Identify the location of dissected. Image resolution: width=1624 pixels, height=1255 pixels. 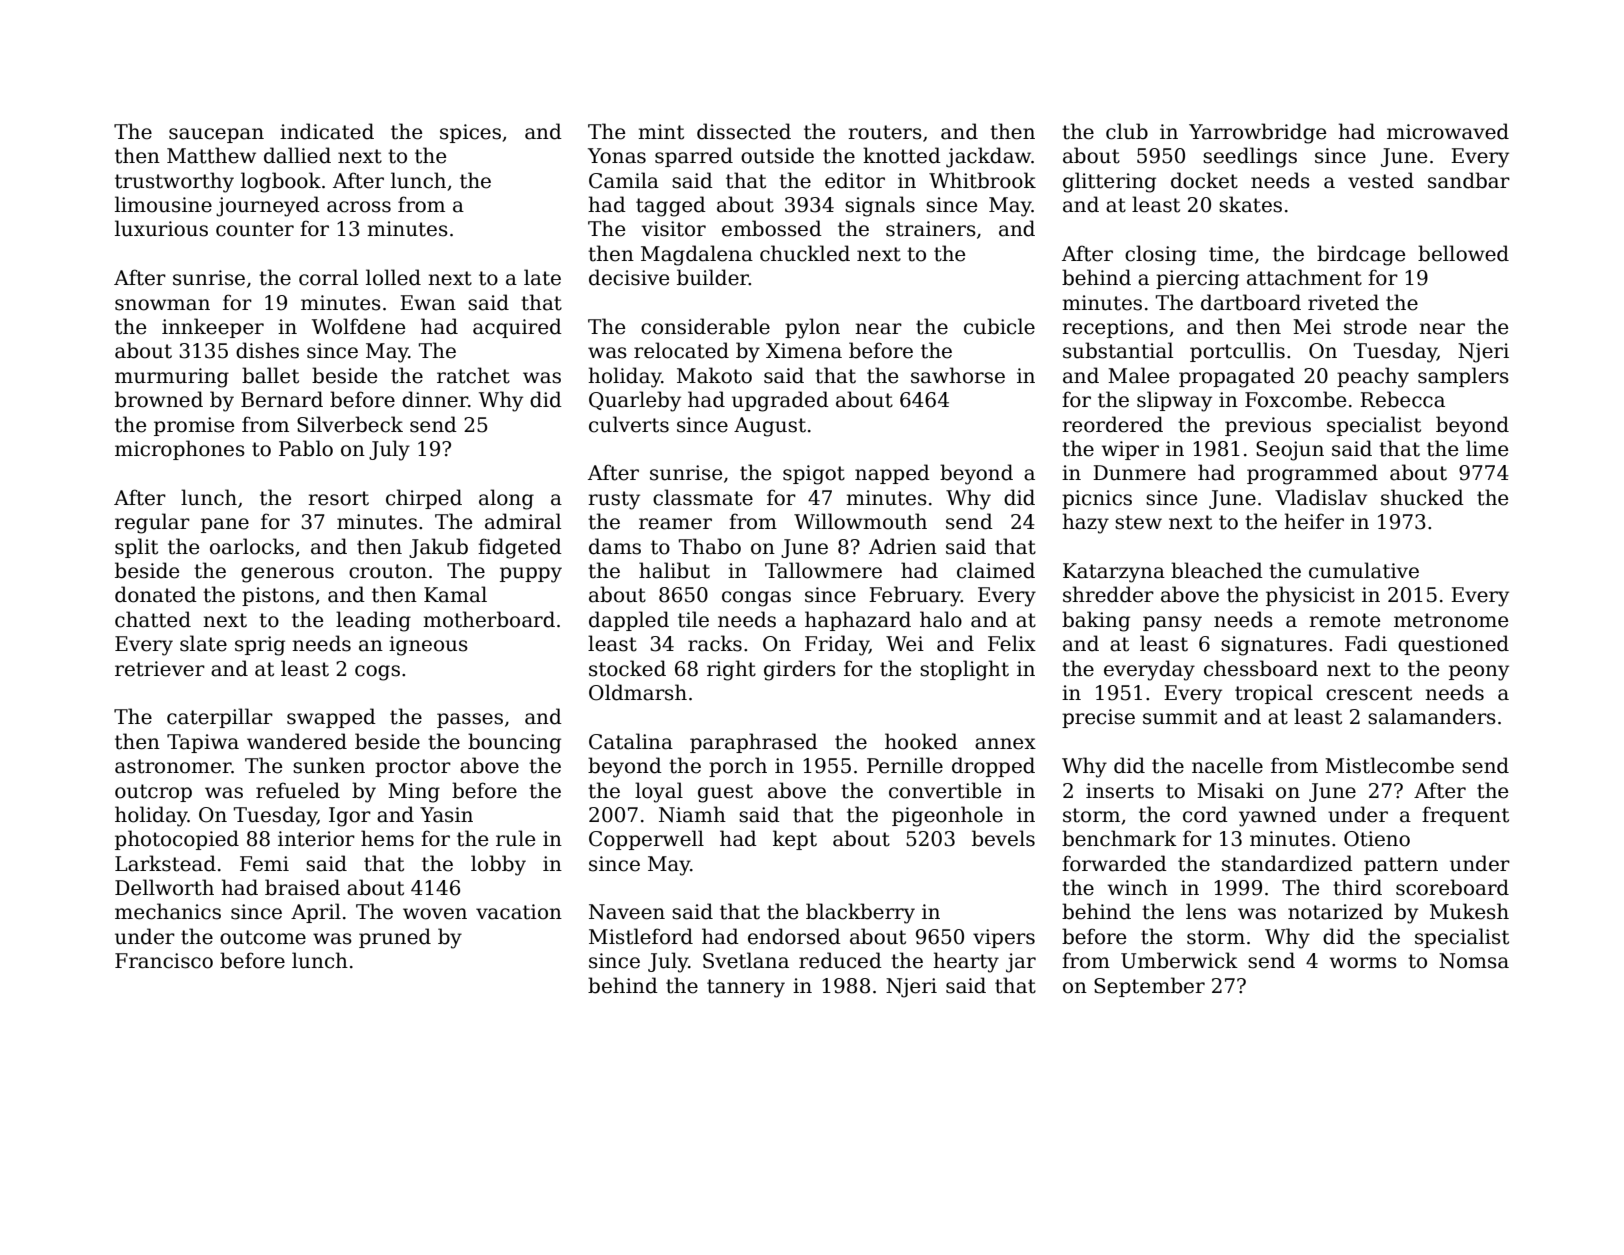
(744, 131).
